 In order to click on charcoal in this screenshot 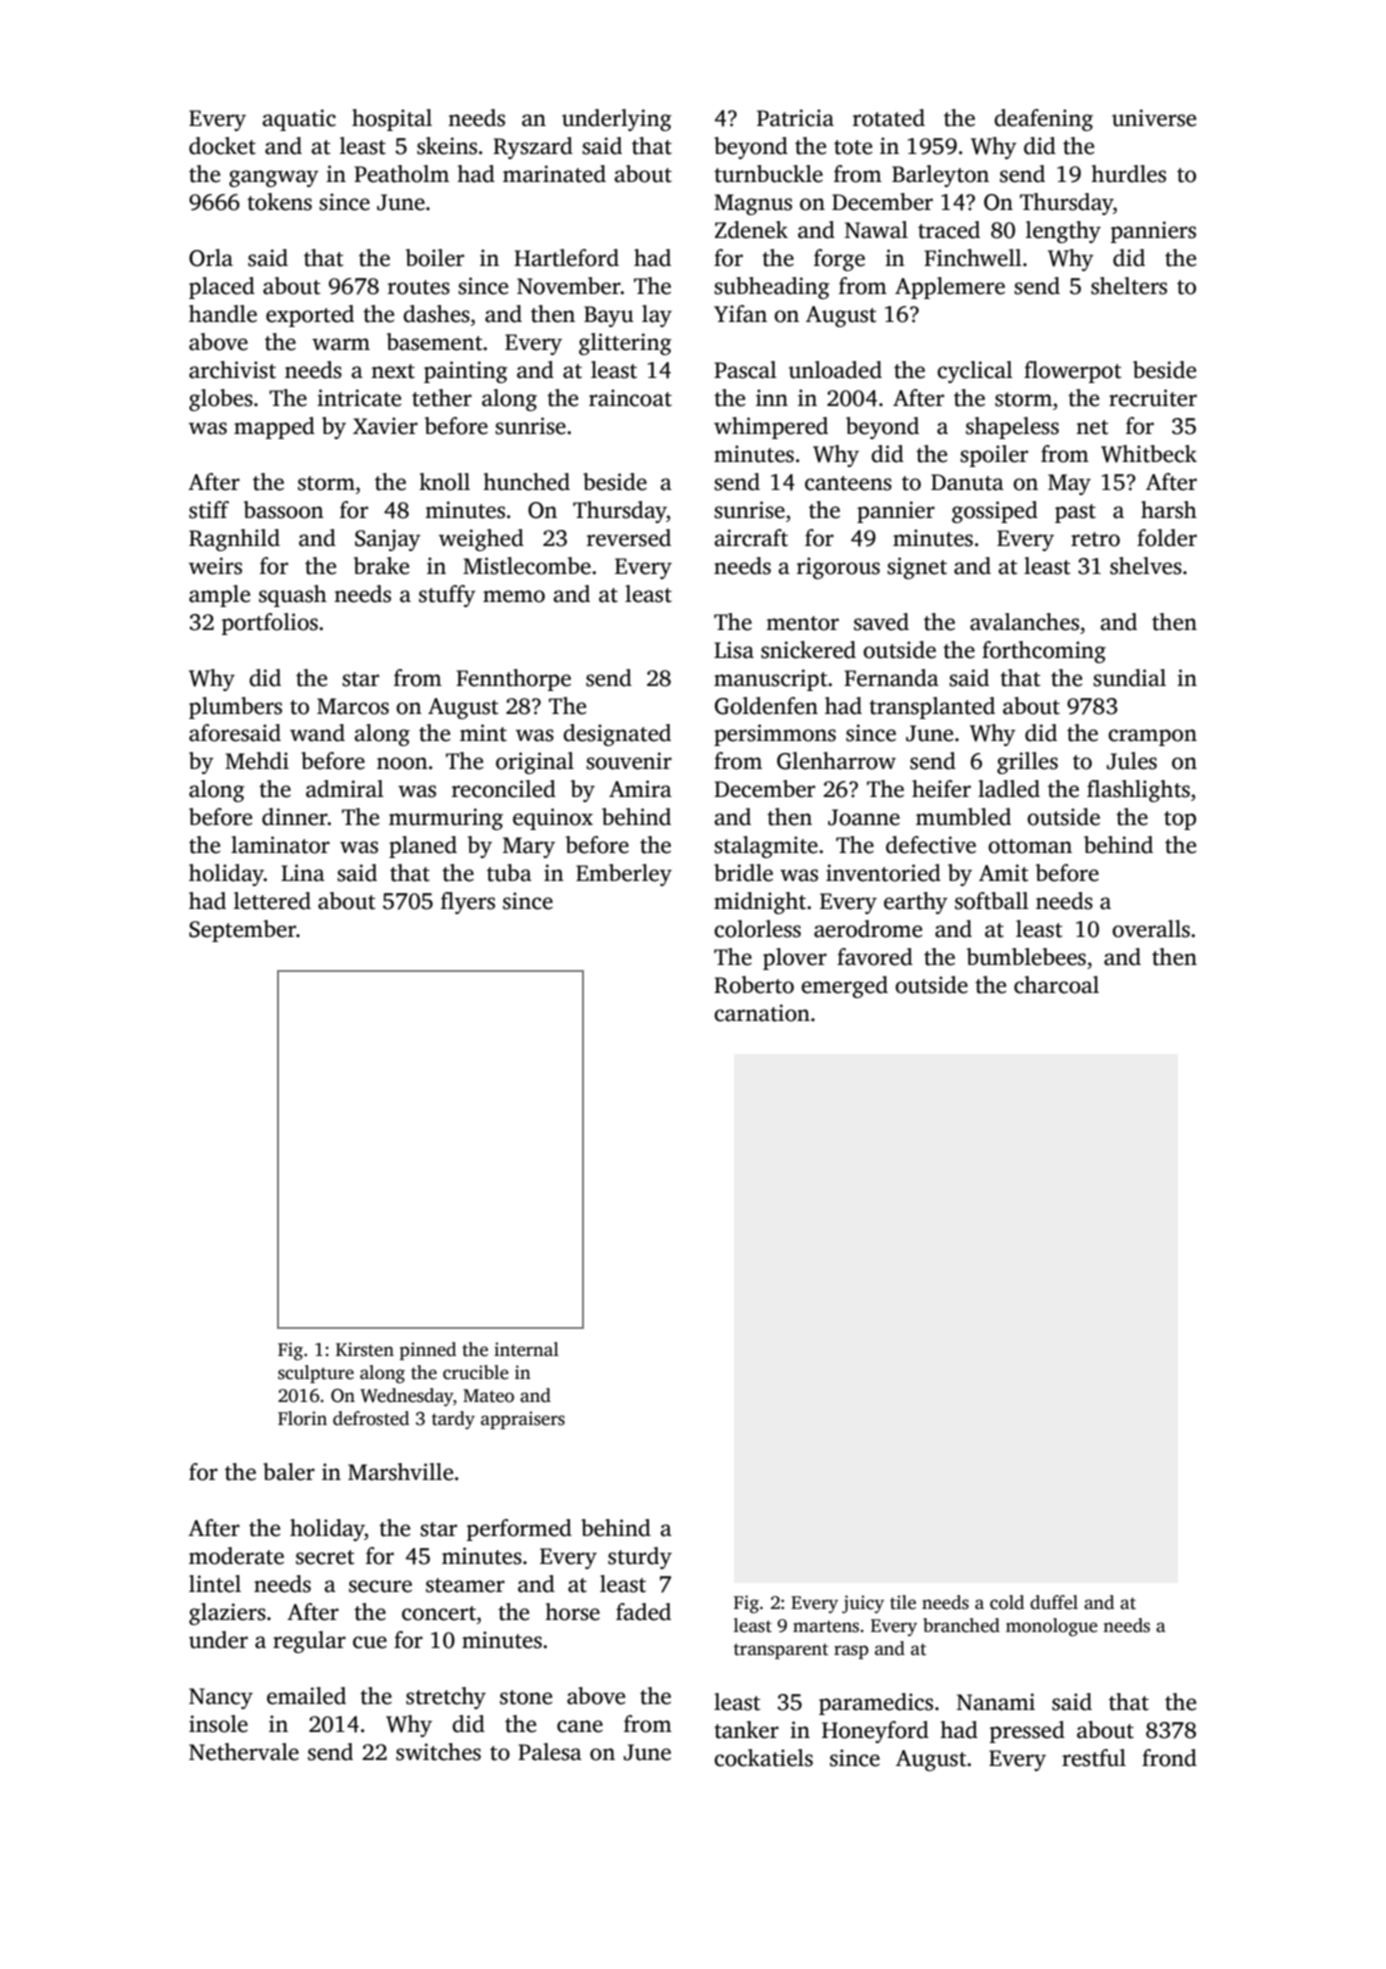, I will do `click(1056, 985)`.
